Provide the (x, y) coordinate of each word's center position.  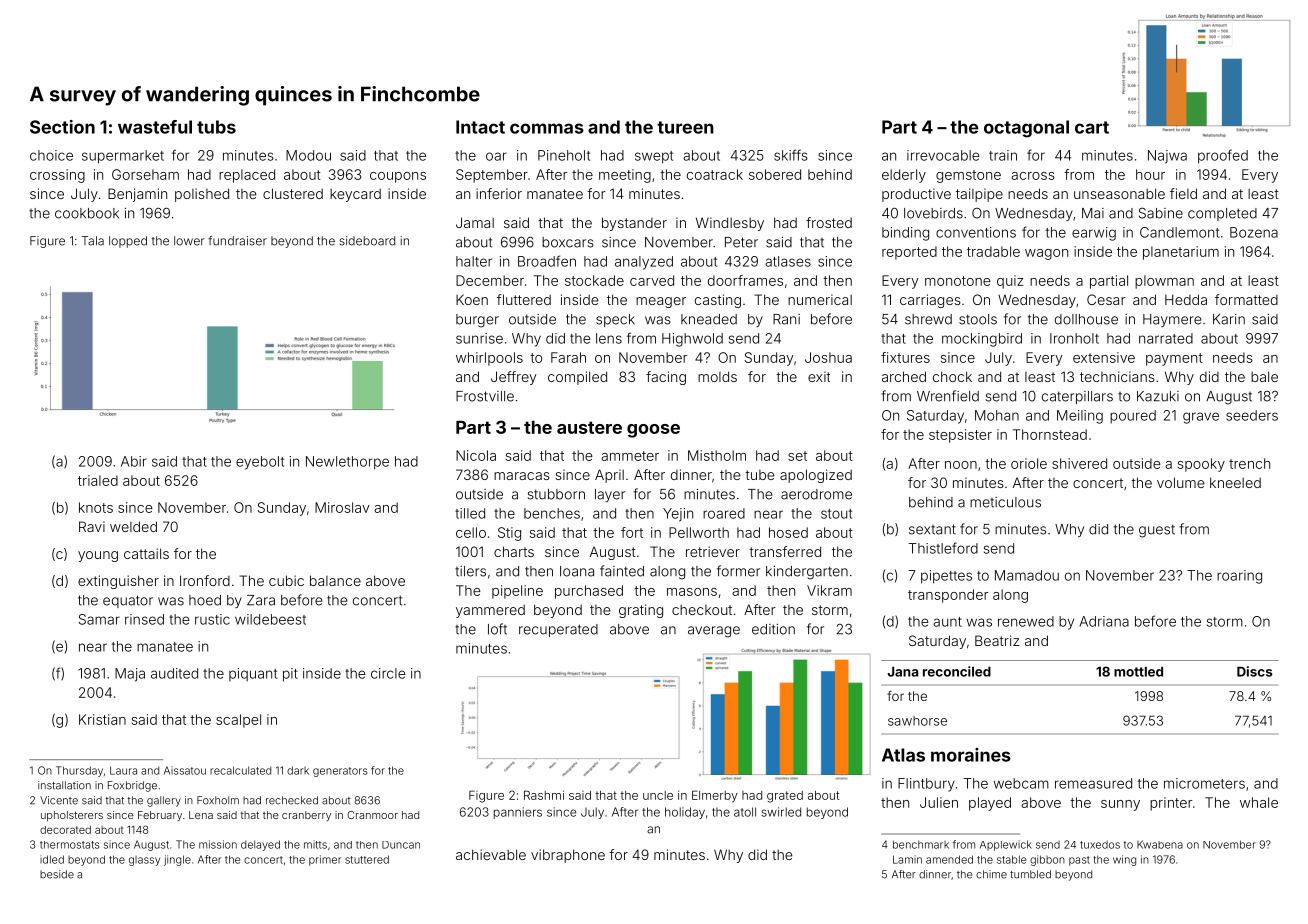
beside (57, 874)
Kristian (102, 719)
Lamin (907, 859)
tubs (216, 127)
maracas (522, 476)
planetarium (1181, 253)
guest (1157, 531)
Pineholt (564, 155)
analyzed (644, 263)
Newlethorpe (347, 463)
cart (1092, 127)
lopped (128, 242)
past (1079, 861)
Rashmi (544, 795)
